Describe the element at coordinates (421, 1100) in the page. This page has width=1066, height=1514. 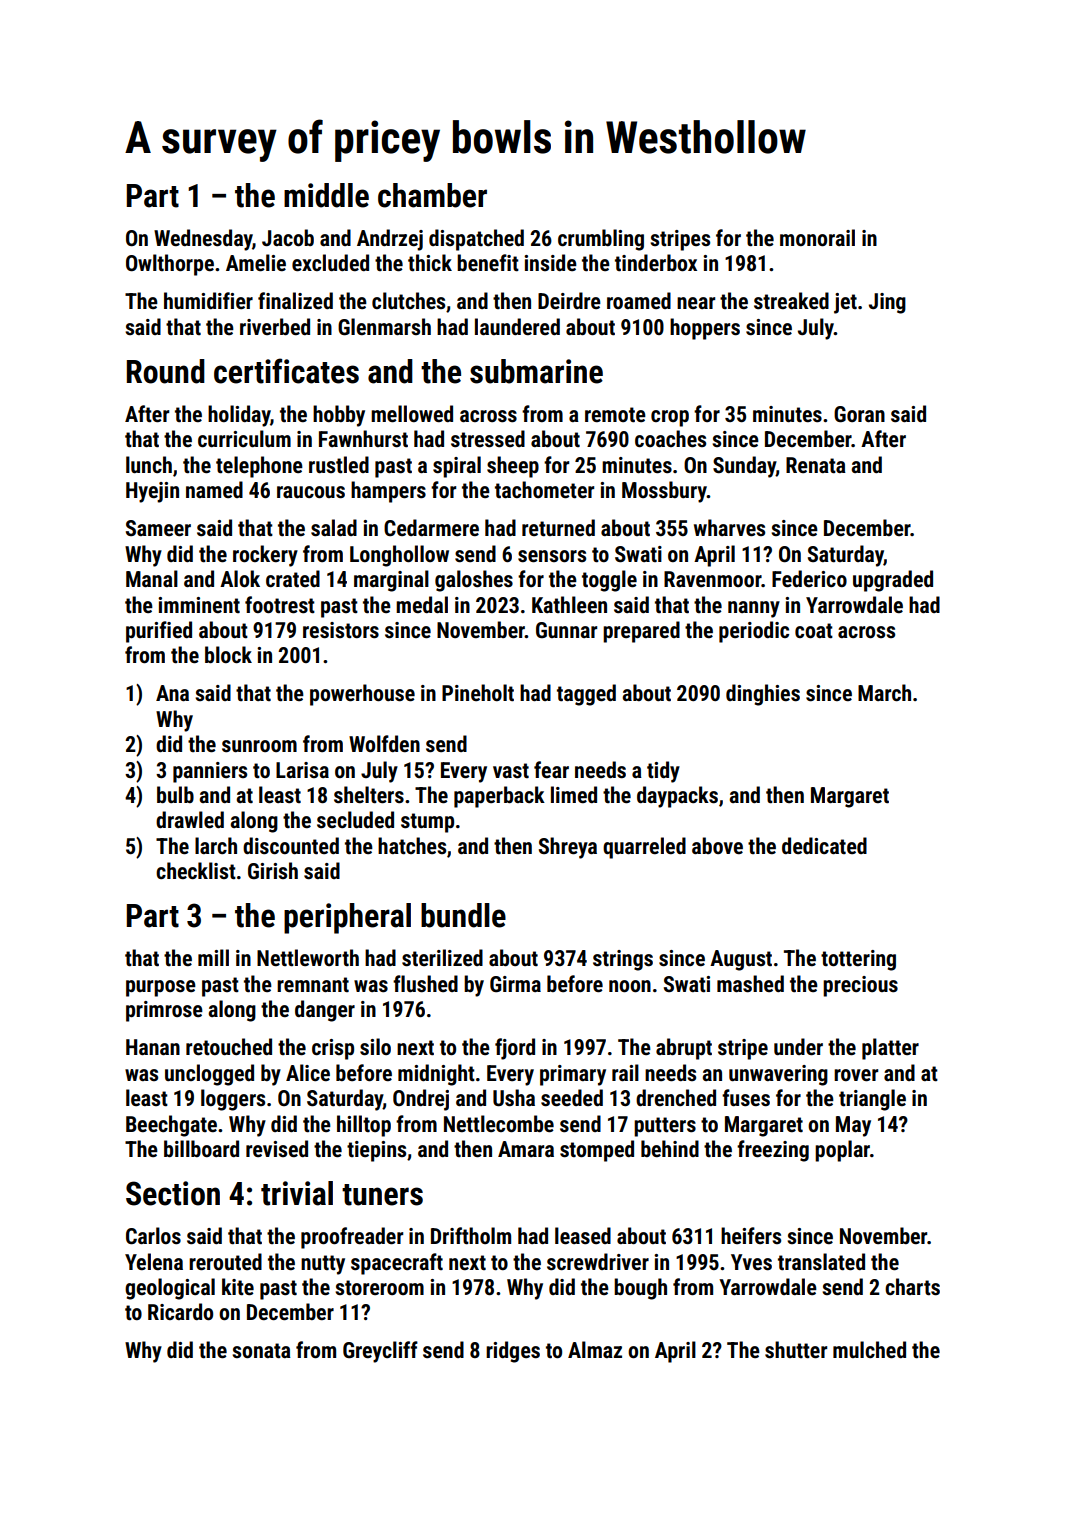
I see `Ondrej` at that location.
